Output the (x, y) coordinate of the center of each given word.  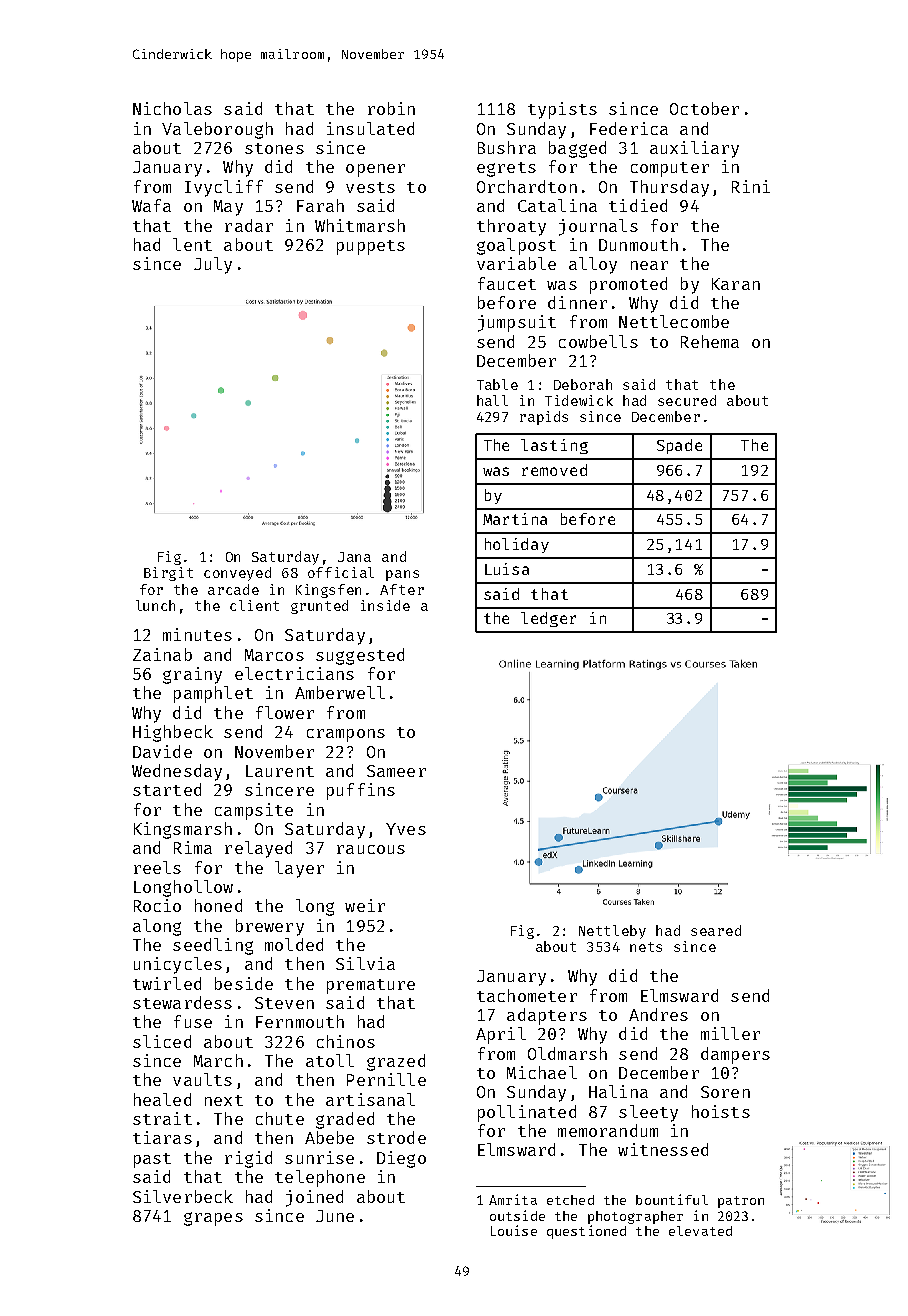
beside (244, 983)
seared (716, 930)
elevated (700, 1231)
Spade (679, 446)
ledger (548, 619)
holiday (517, 545)
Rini (751, 186)
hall (492, 400)
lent (192, 244)
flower (285, 712)
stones (274, 148)
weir (365, 905)
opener (375, 170)
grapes (213, 1219)
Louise (514, 1230)
